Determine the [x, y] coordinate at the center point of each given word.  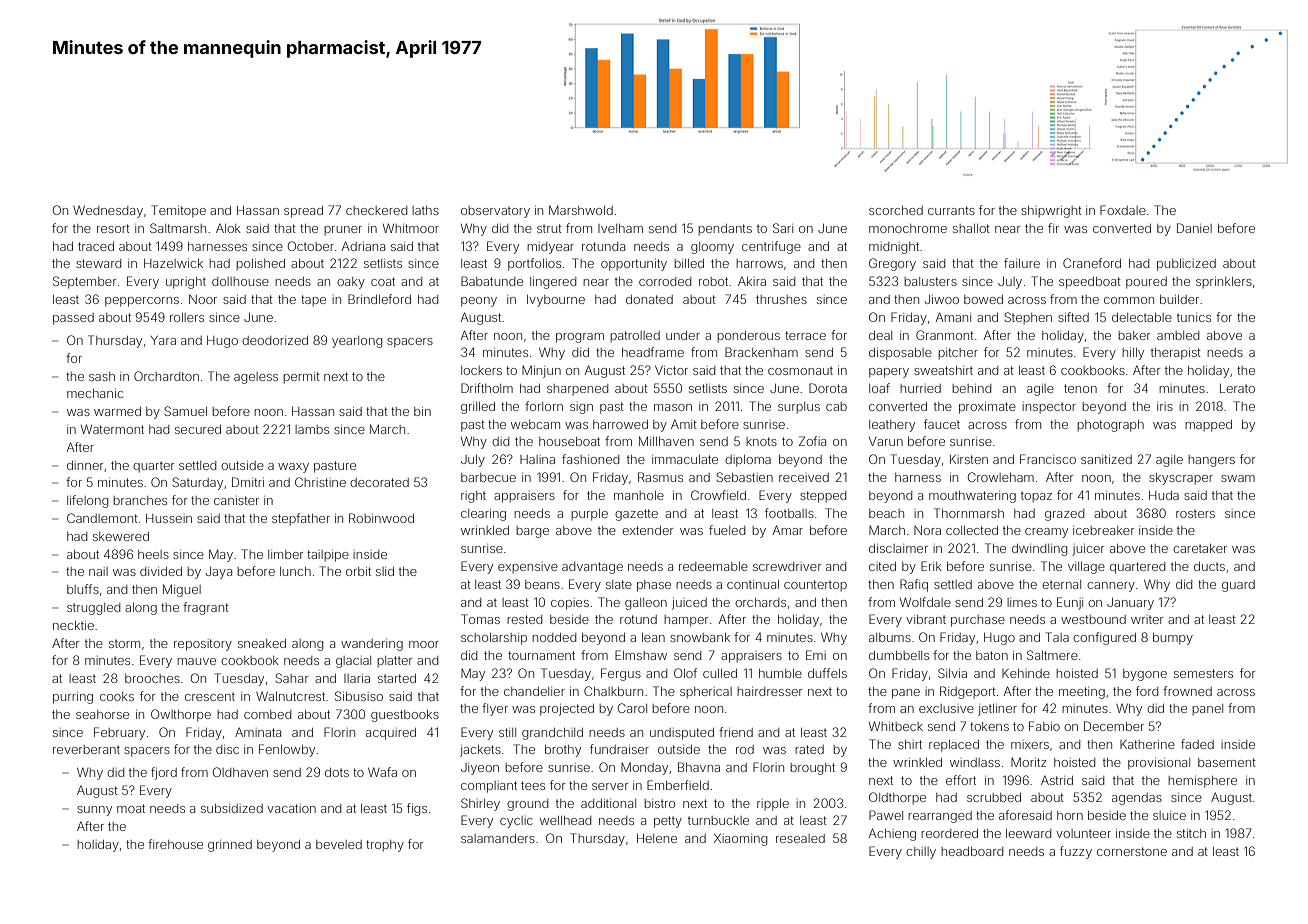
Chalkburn [613, 691]
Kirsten [969, 459]
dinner [85, 465]
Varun [886, 441]
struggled [93, 609]
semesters [1203, 673]
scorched [896, 210]
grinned [230, 846]
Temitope [179, 211]
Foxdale [1123, 210]
